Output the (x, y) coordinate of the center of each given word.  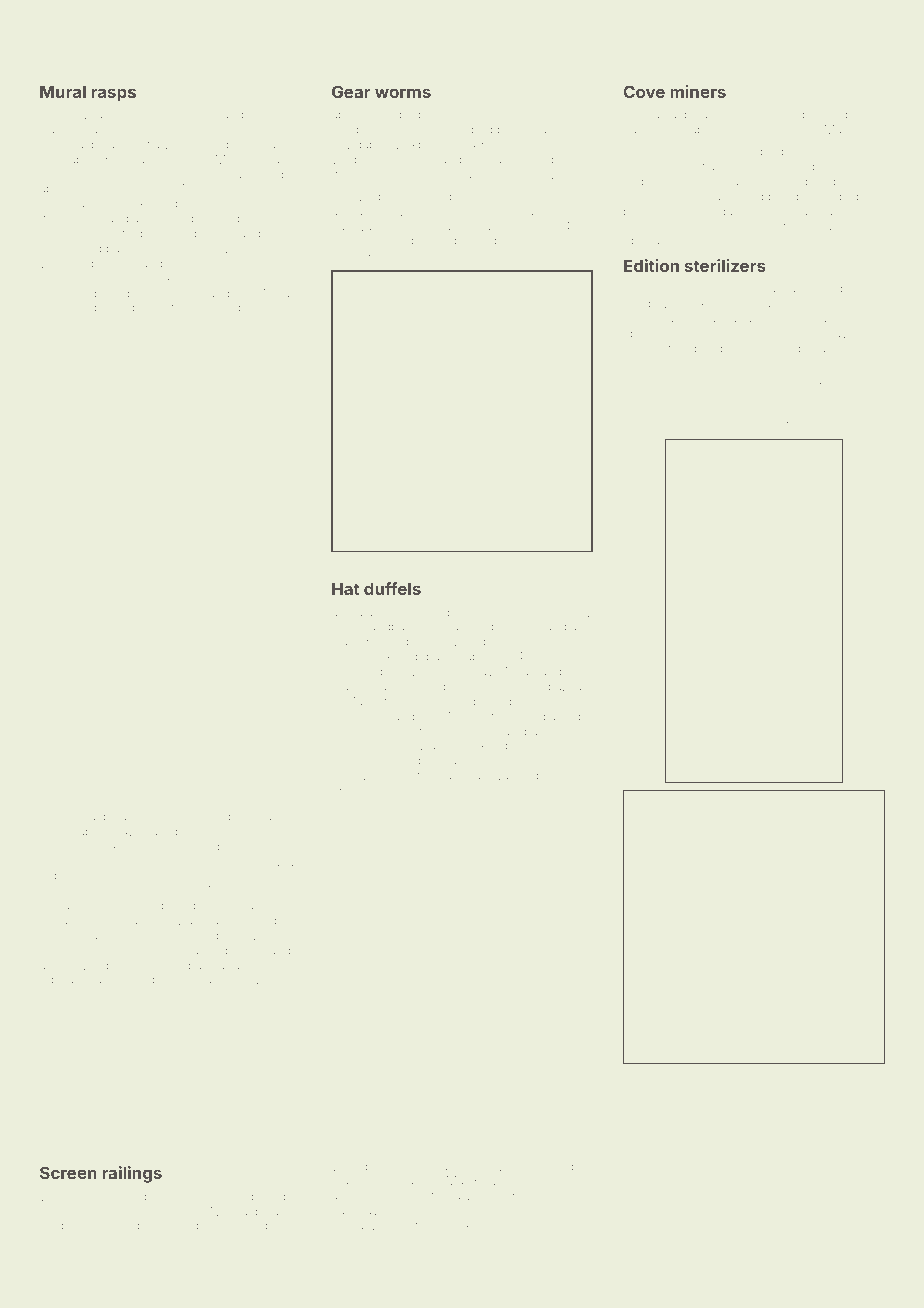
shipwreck (417, 1226)
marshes (356, 1180)
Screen (68, 1172)
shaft (205, 979)
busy (345, 628)
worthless (195, 307)
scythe (642, 350)
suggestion (722, 1104)
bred (52, 159)
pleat (528, 627)
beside (787, 196)
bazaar (567, 686)
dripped (471, 130)
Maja (276, 295)
